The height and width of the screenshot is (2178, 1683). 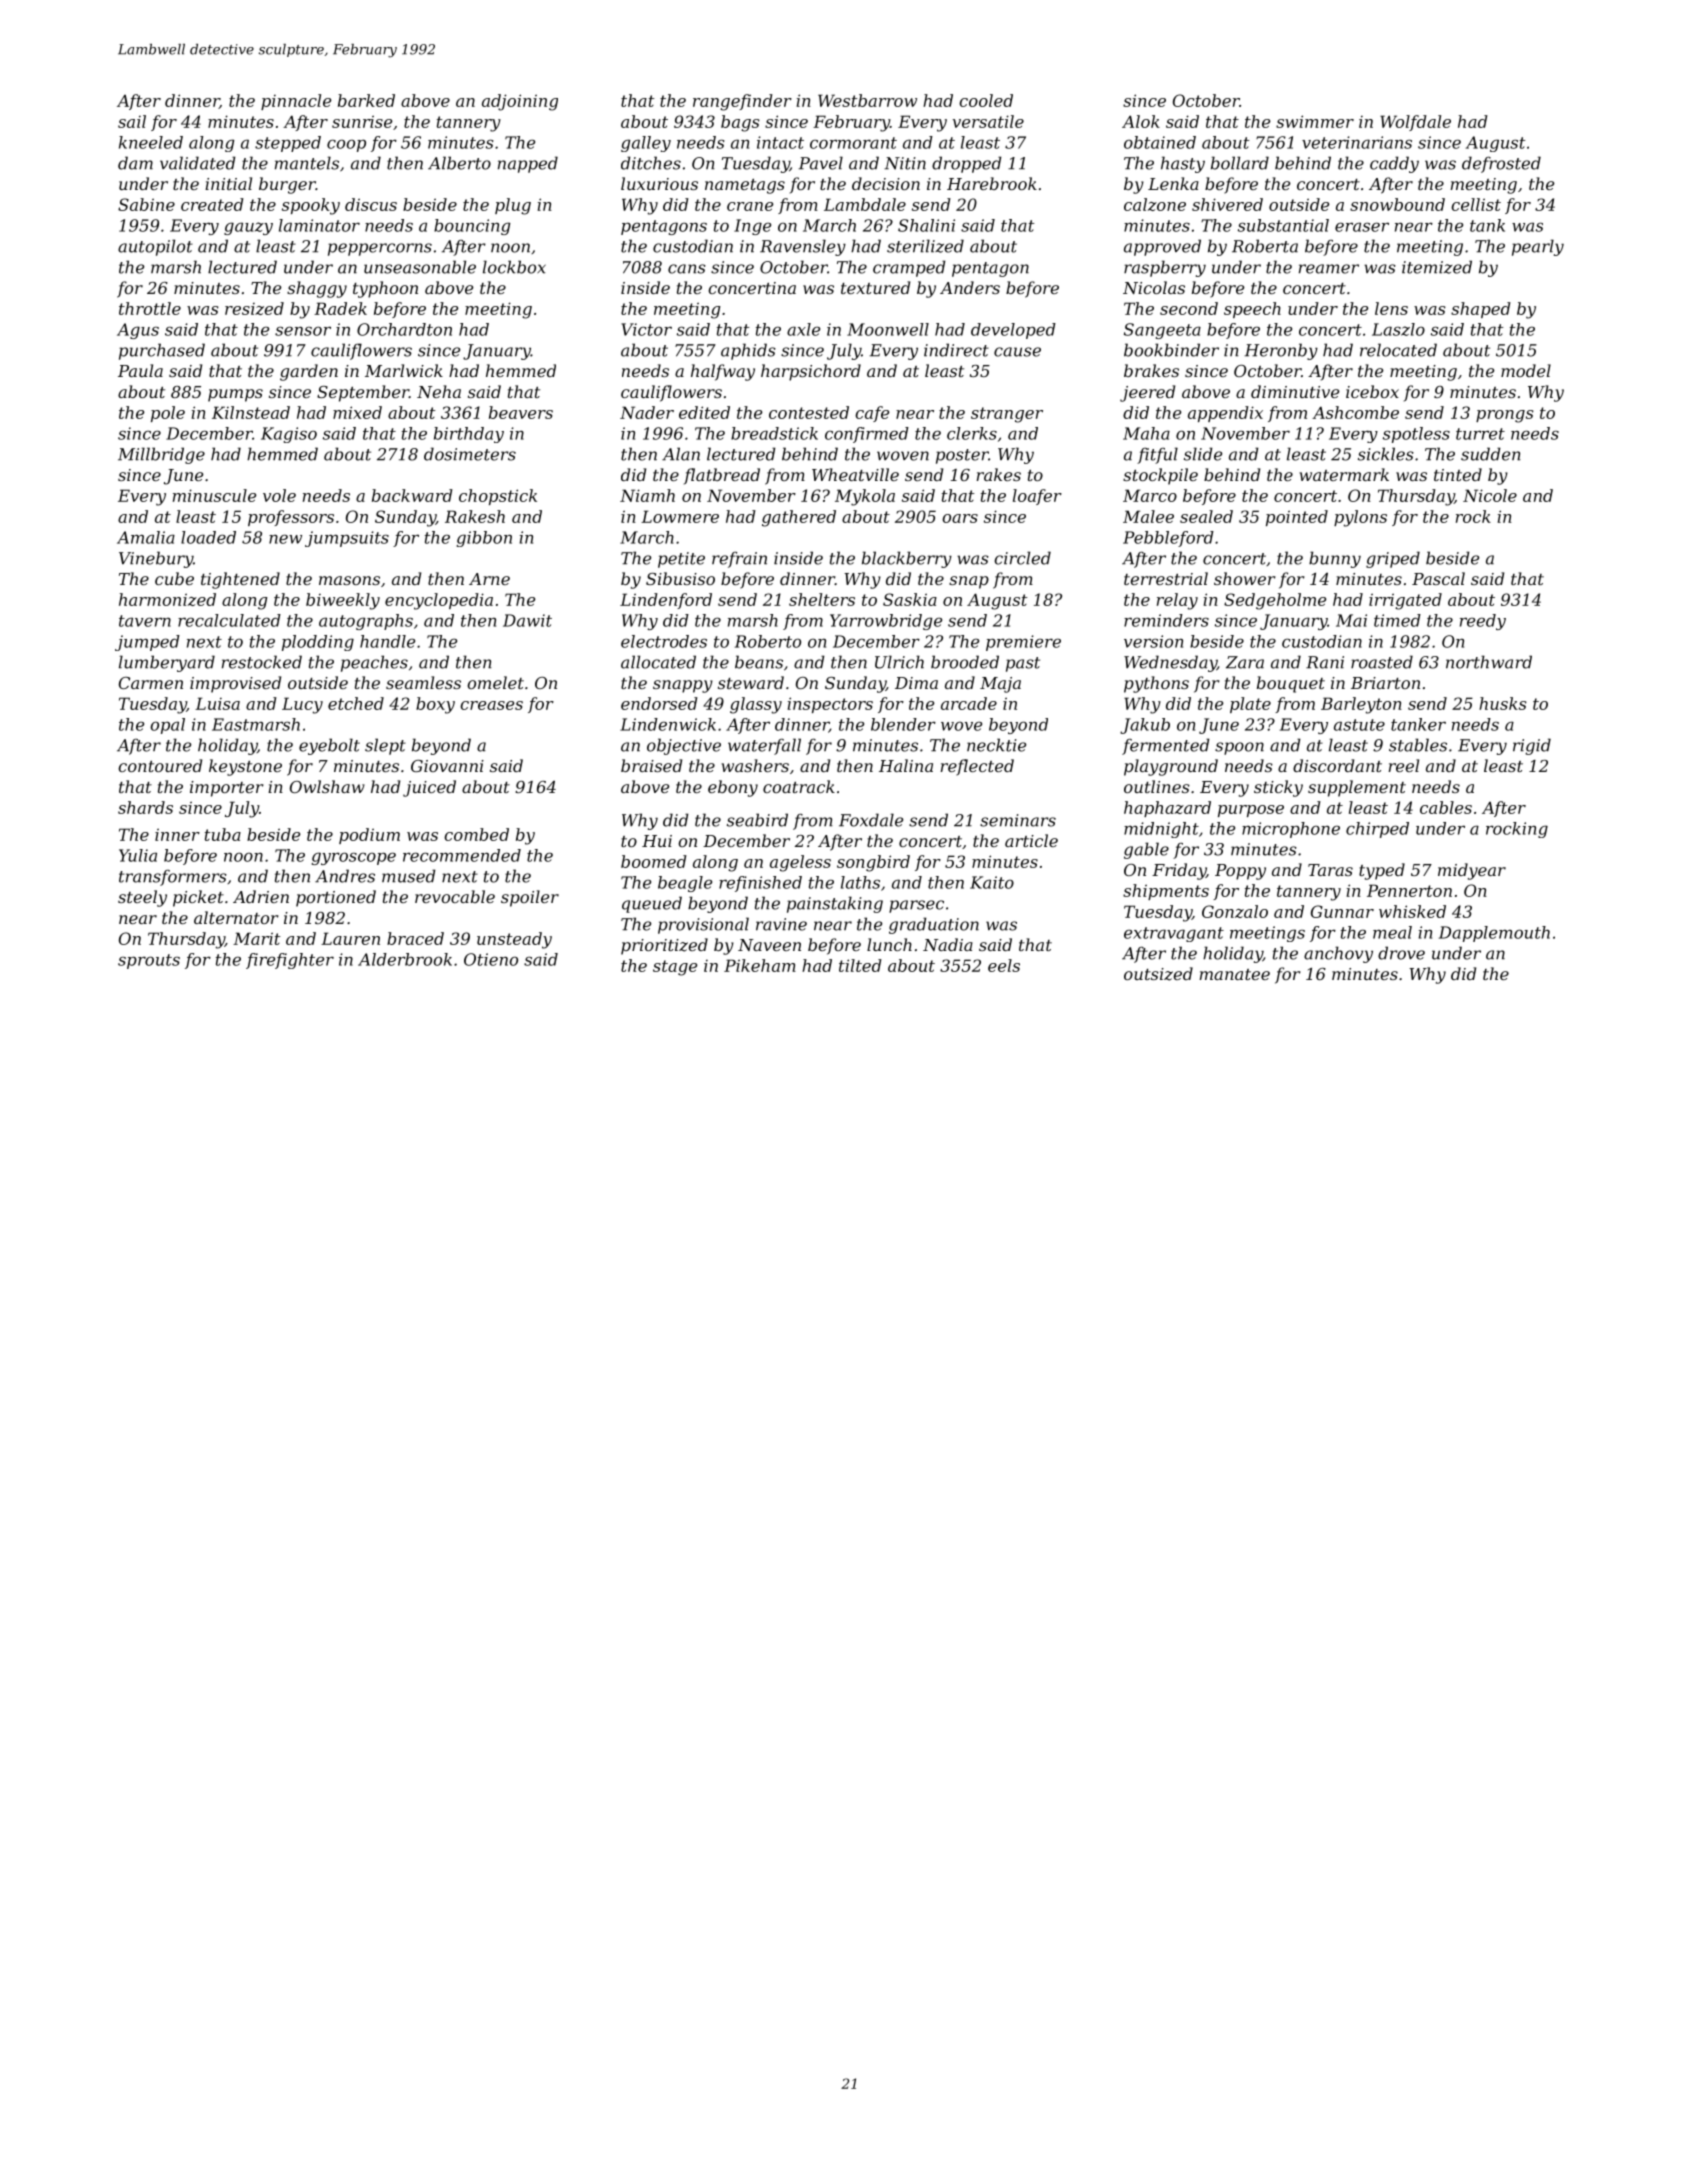 What do you see at coordinates (886, 183) in the screenshot?
I see `decision` at bounding box center [886, 183].
